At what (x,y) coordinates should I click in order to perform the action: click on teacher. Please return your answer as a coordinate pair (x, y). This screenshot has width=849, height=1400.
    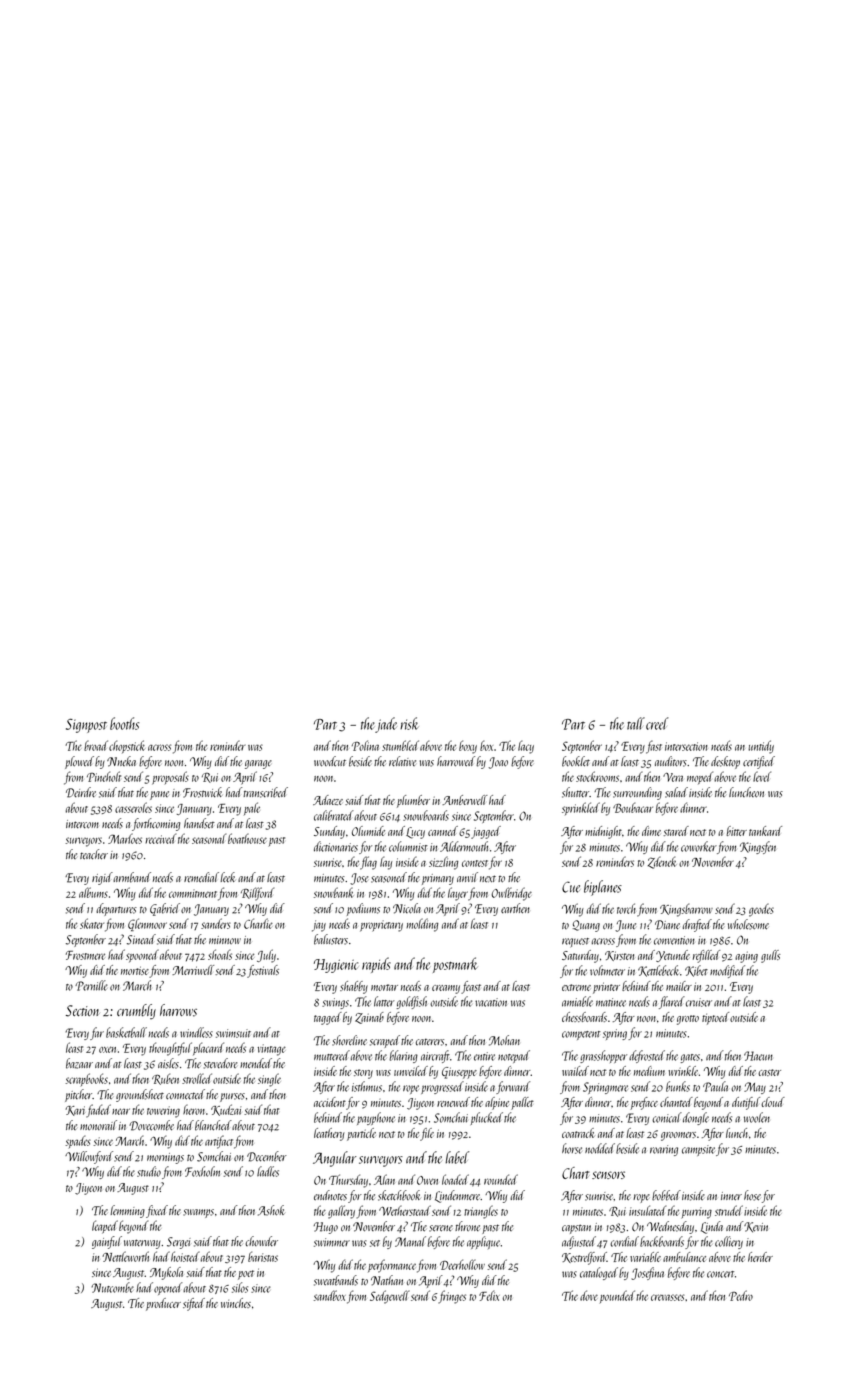
    Looking at the image, I should click on (94, 854).
